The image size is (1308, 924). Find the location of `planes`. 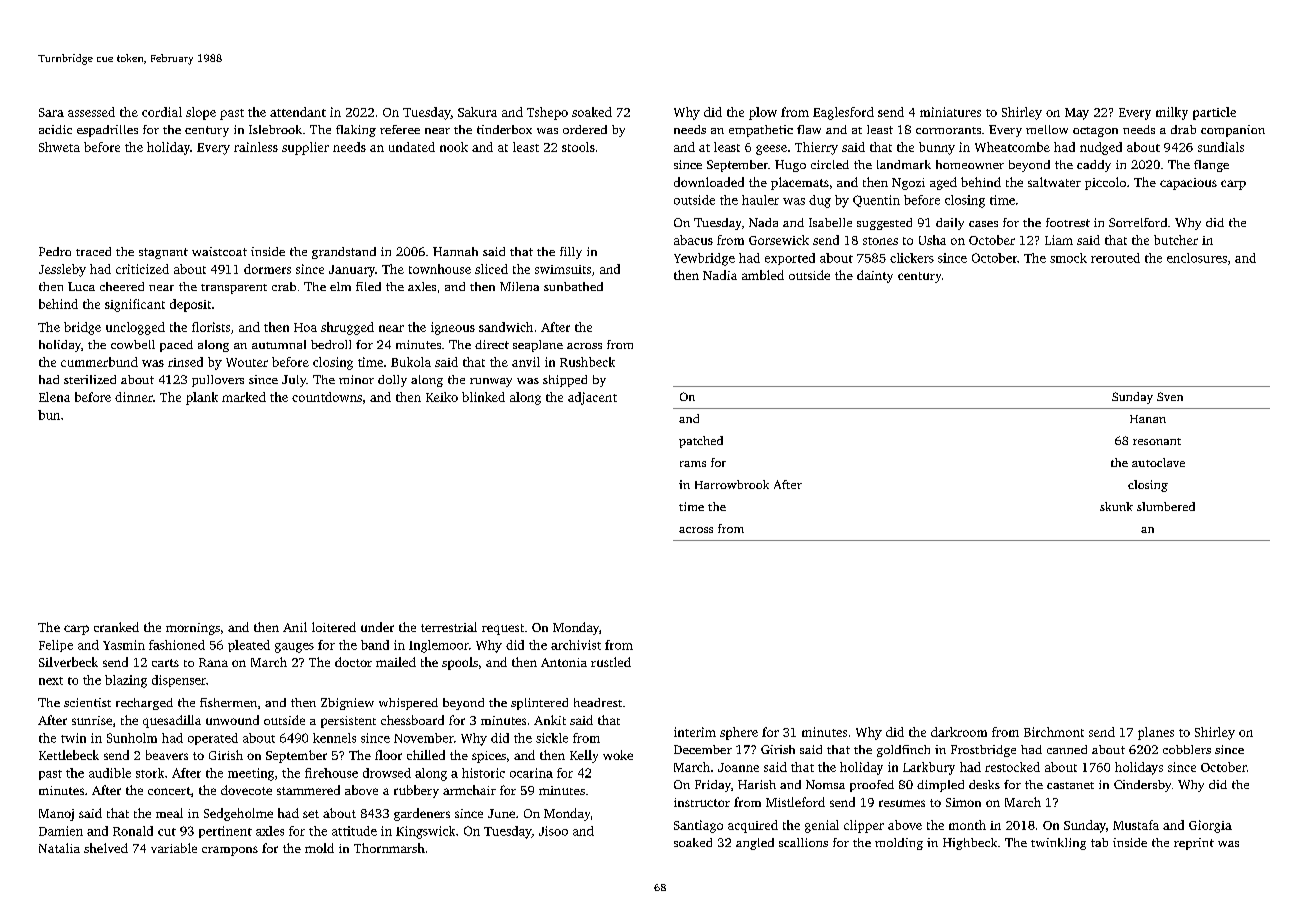

planes is located at coordinates (1156, 733).
